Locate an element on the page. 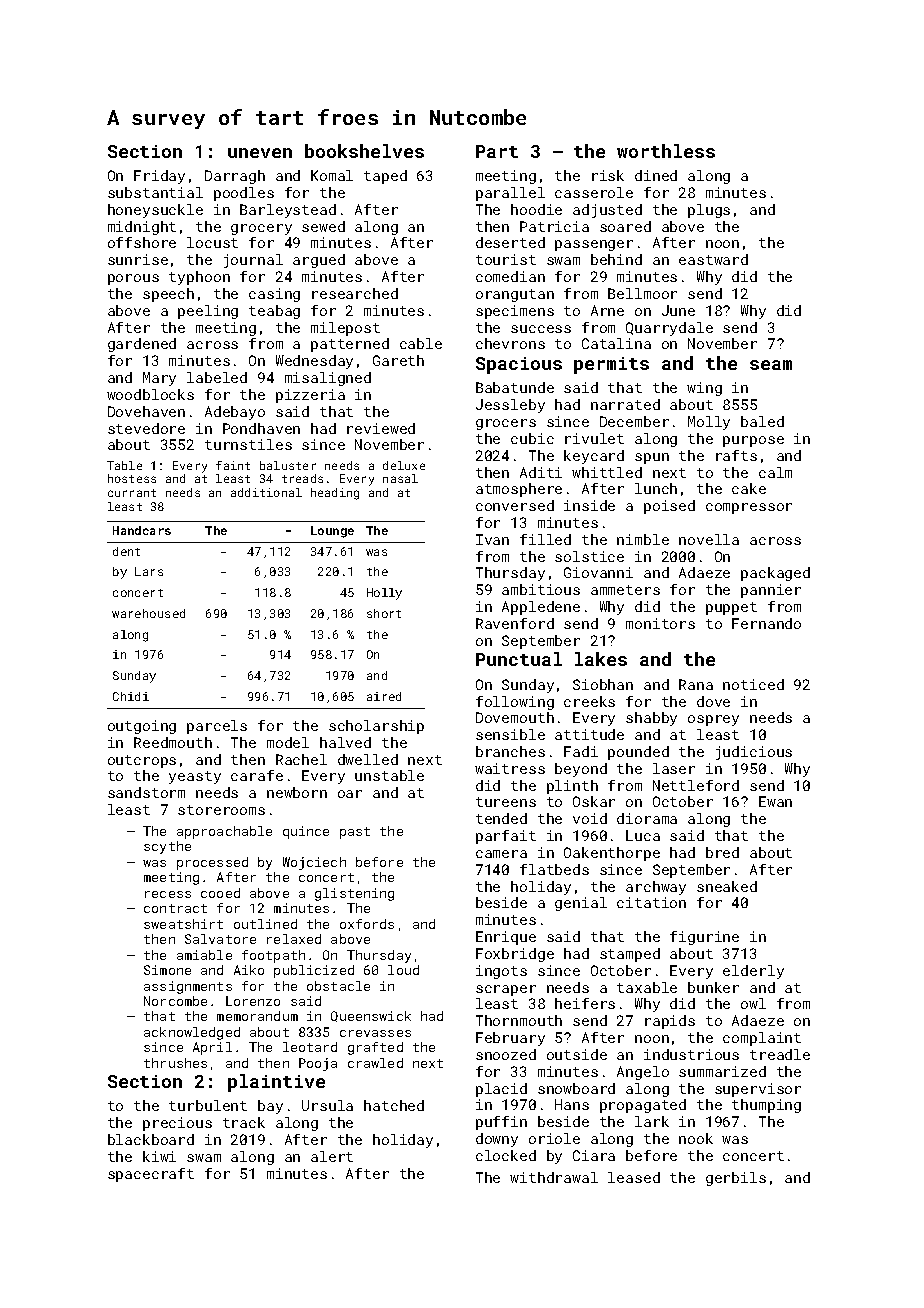 The height and width of the page is (1308, 924). figurine is located at coordinates (704, 938).
